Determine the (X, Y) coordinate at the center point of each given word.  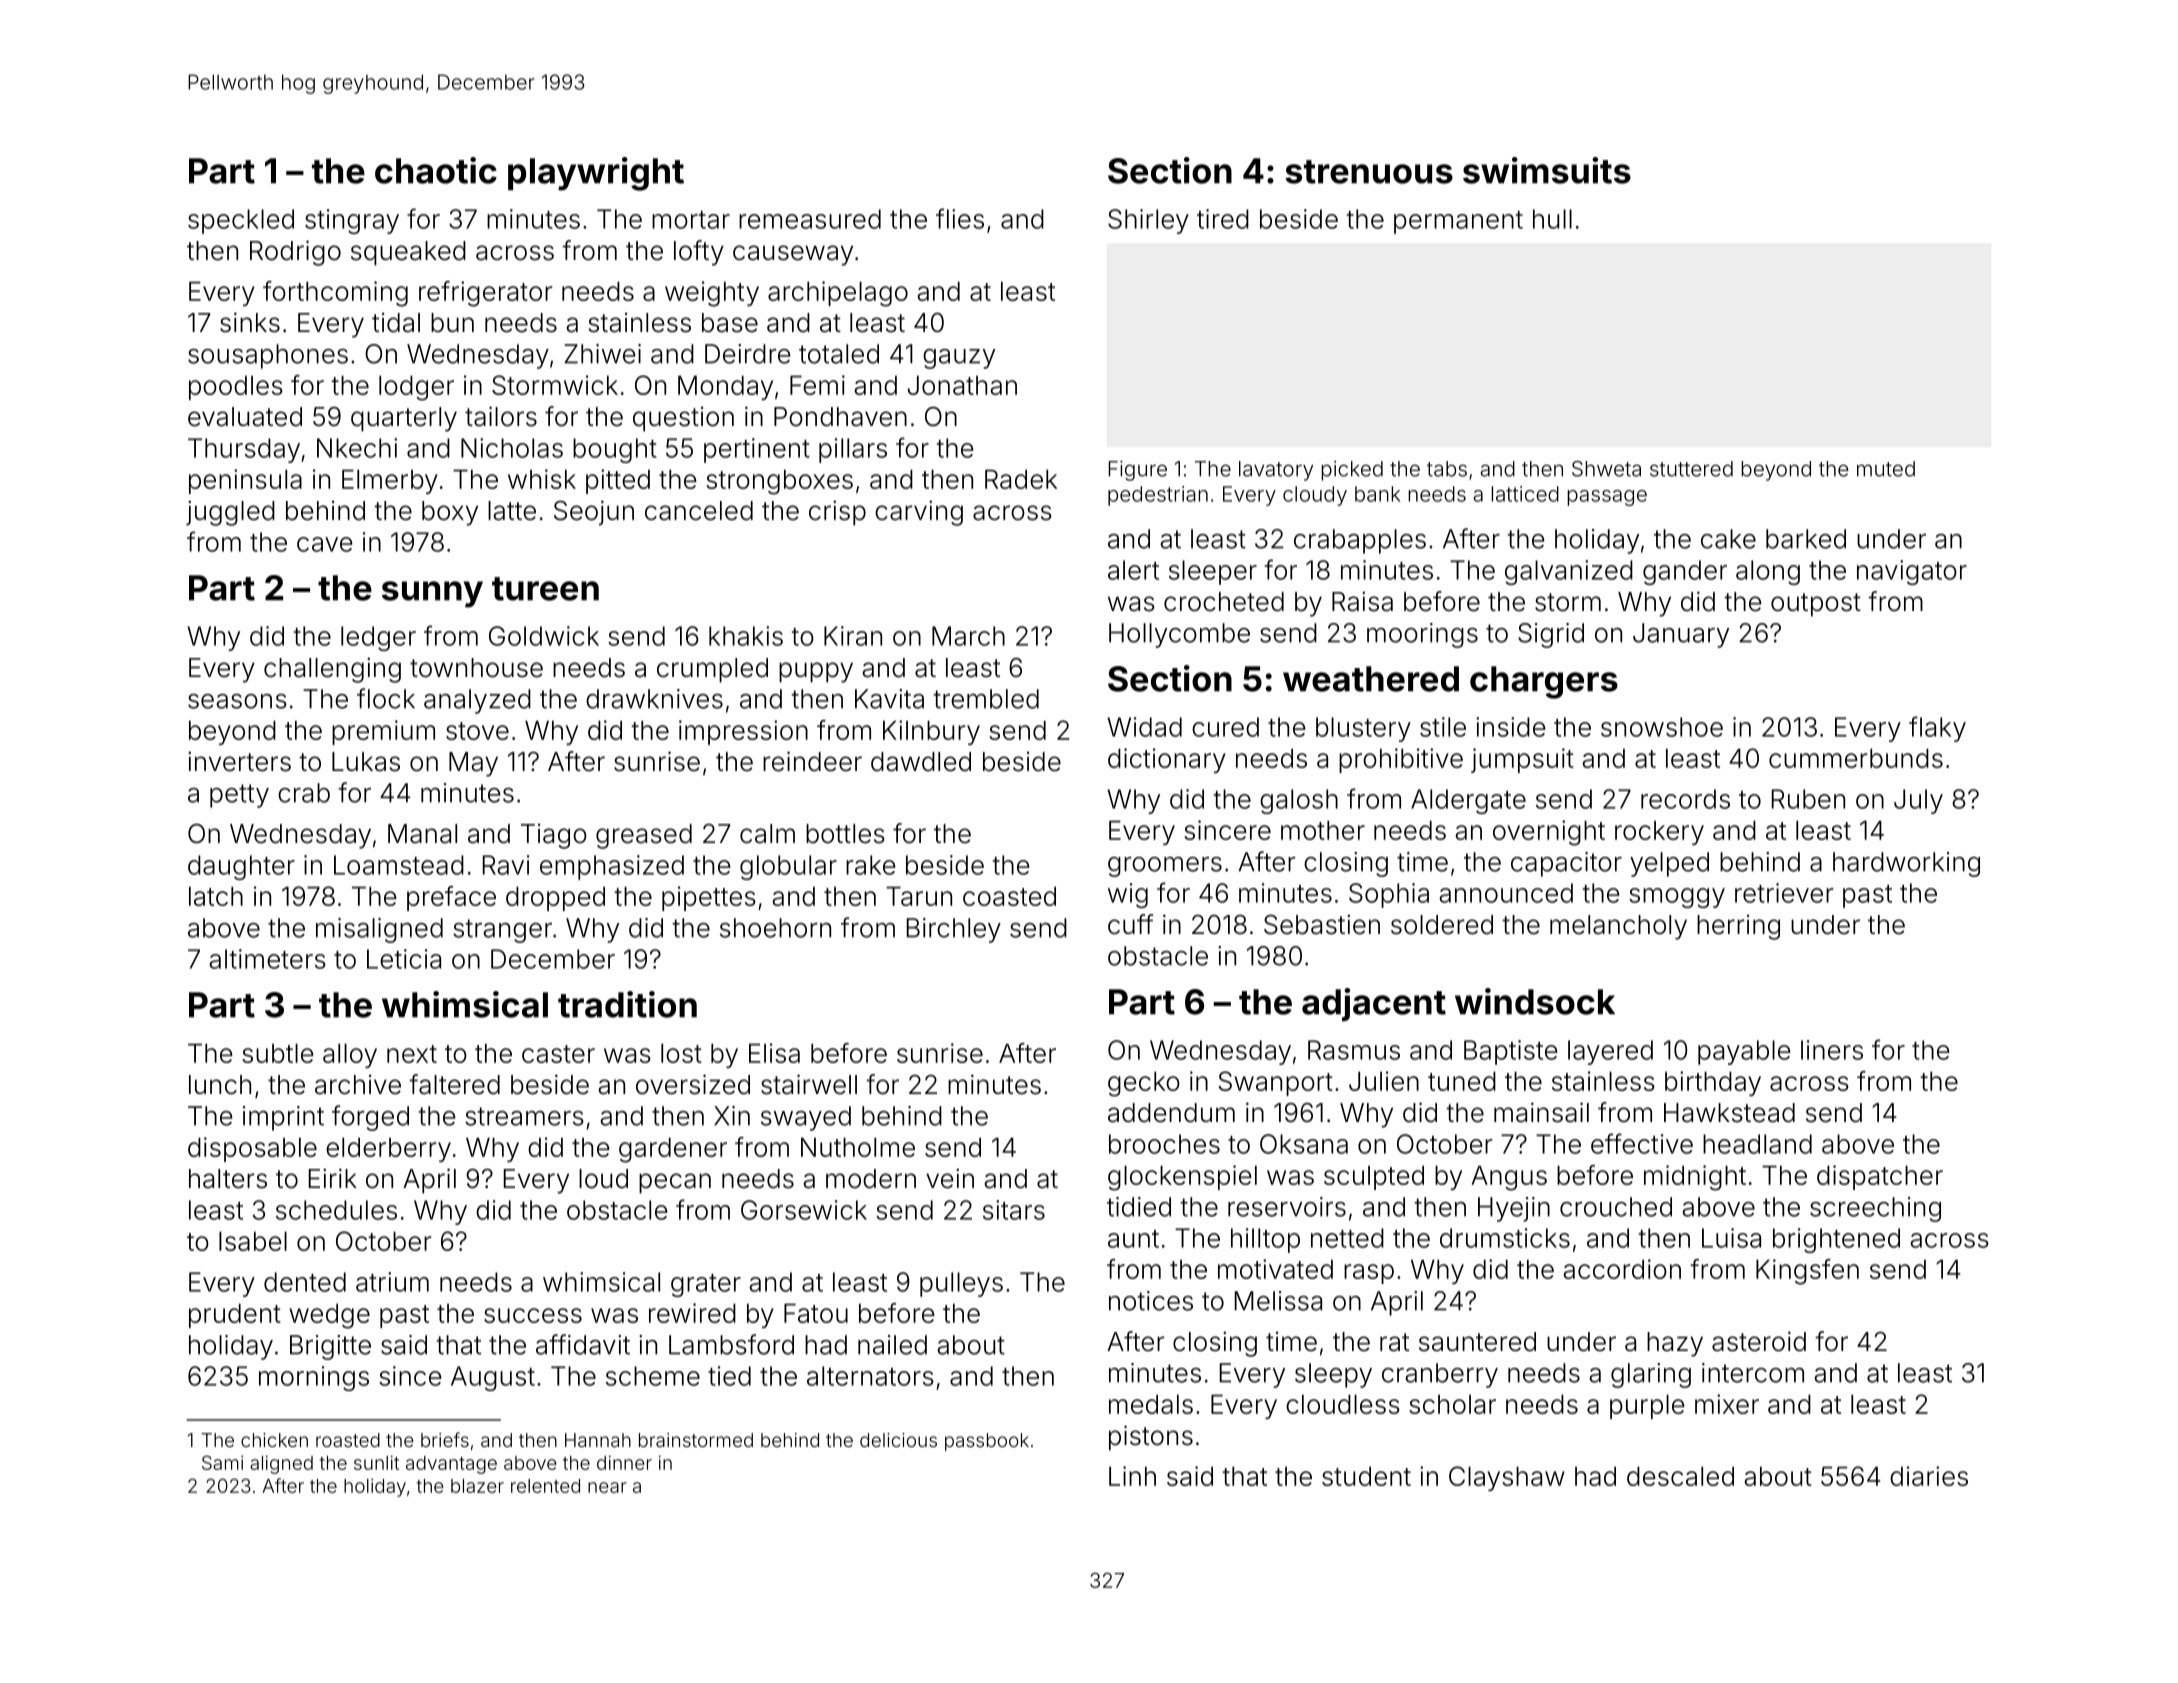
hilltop (1265, 1240)
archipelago (838, 294)
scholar (1452, 1404)
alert (1133, 570)
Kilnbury (931, 732)
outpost (1816, 605)
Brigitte (330, 1347)
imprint (283, 1118)
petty (239, 796)
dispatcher (1880, 1177)
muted (1886, 469)
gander (1685, 572)
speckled (241, 221)
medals (1151, 1404)
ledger (378, 638)
